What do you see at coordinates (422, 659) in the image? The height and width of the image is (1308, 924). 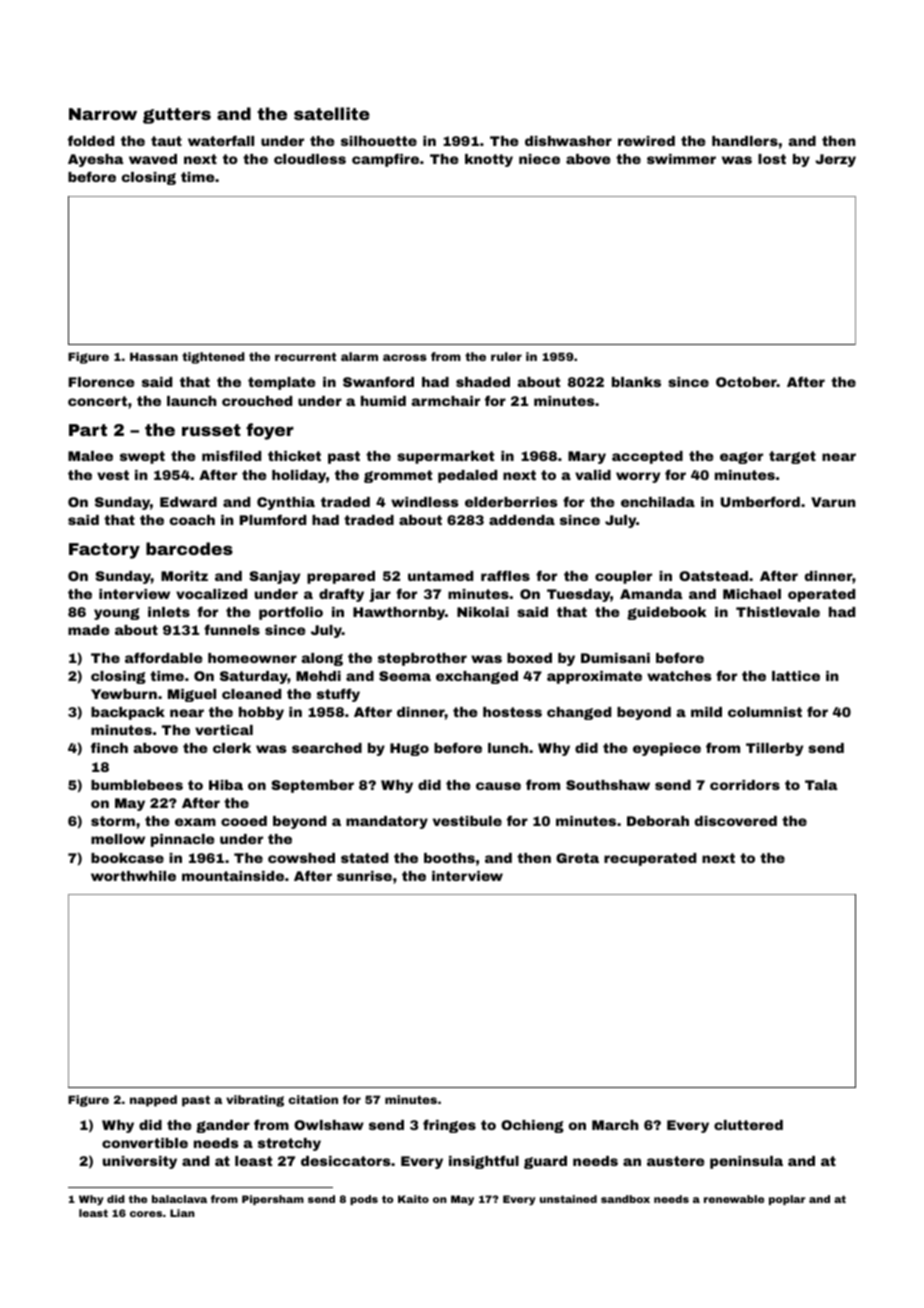 I see `stepbrother` at bounding box center [422, 659].
